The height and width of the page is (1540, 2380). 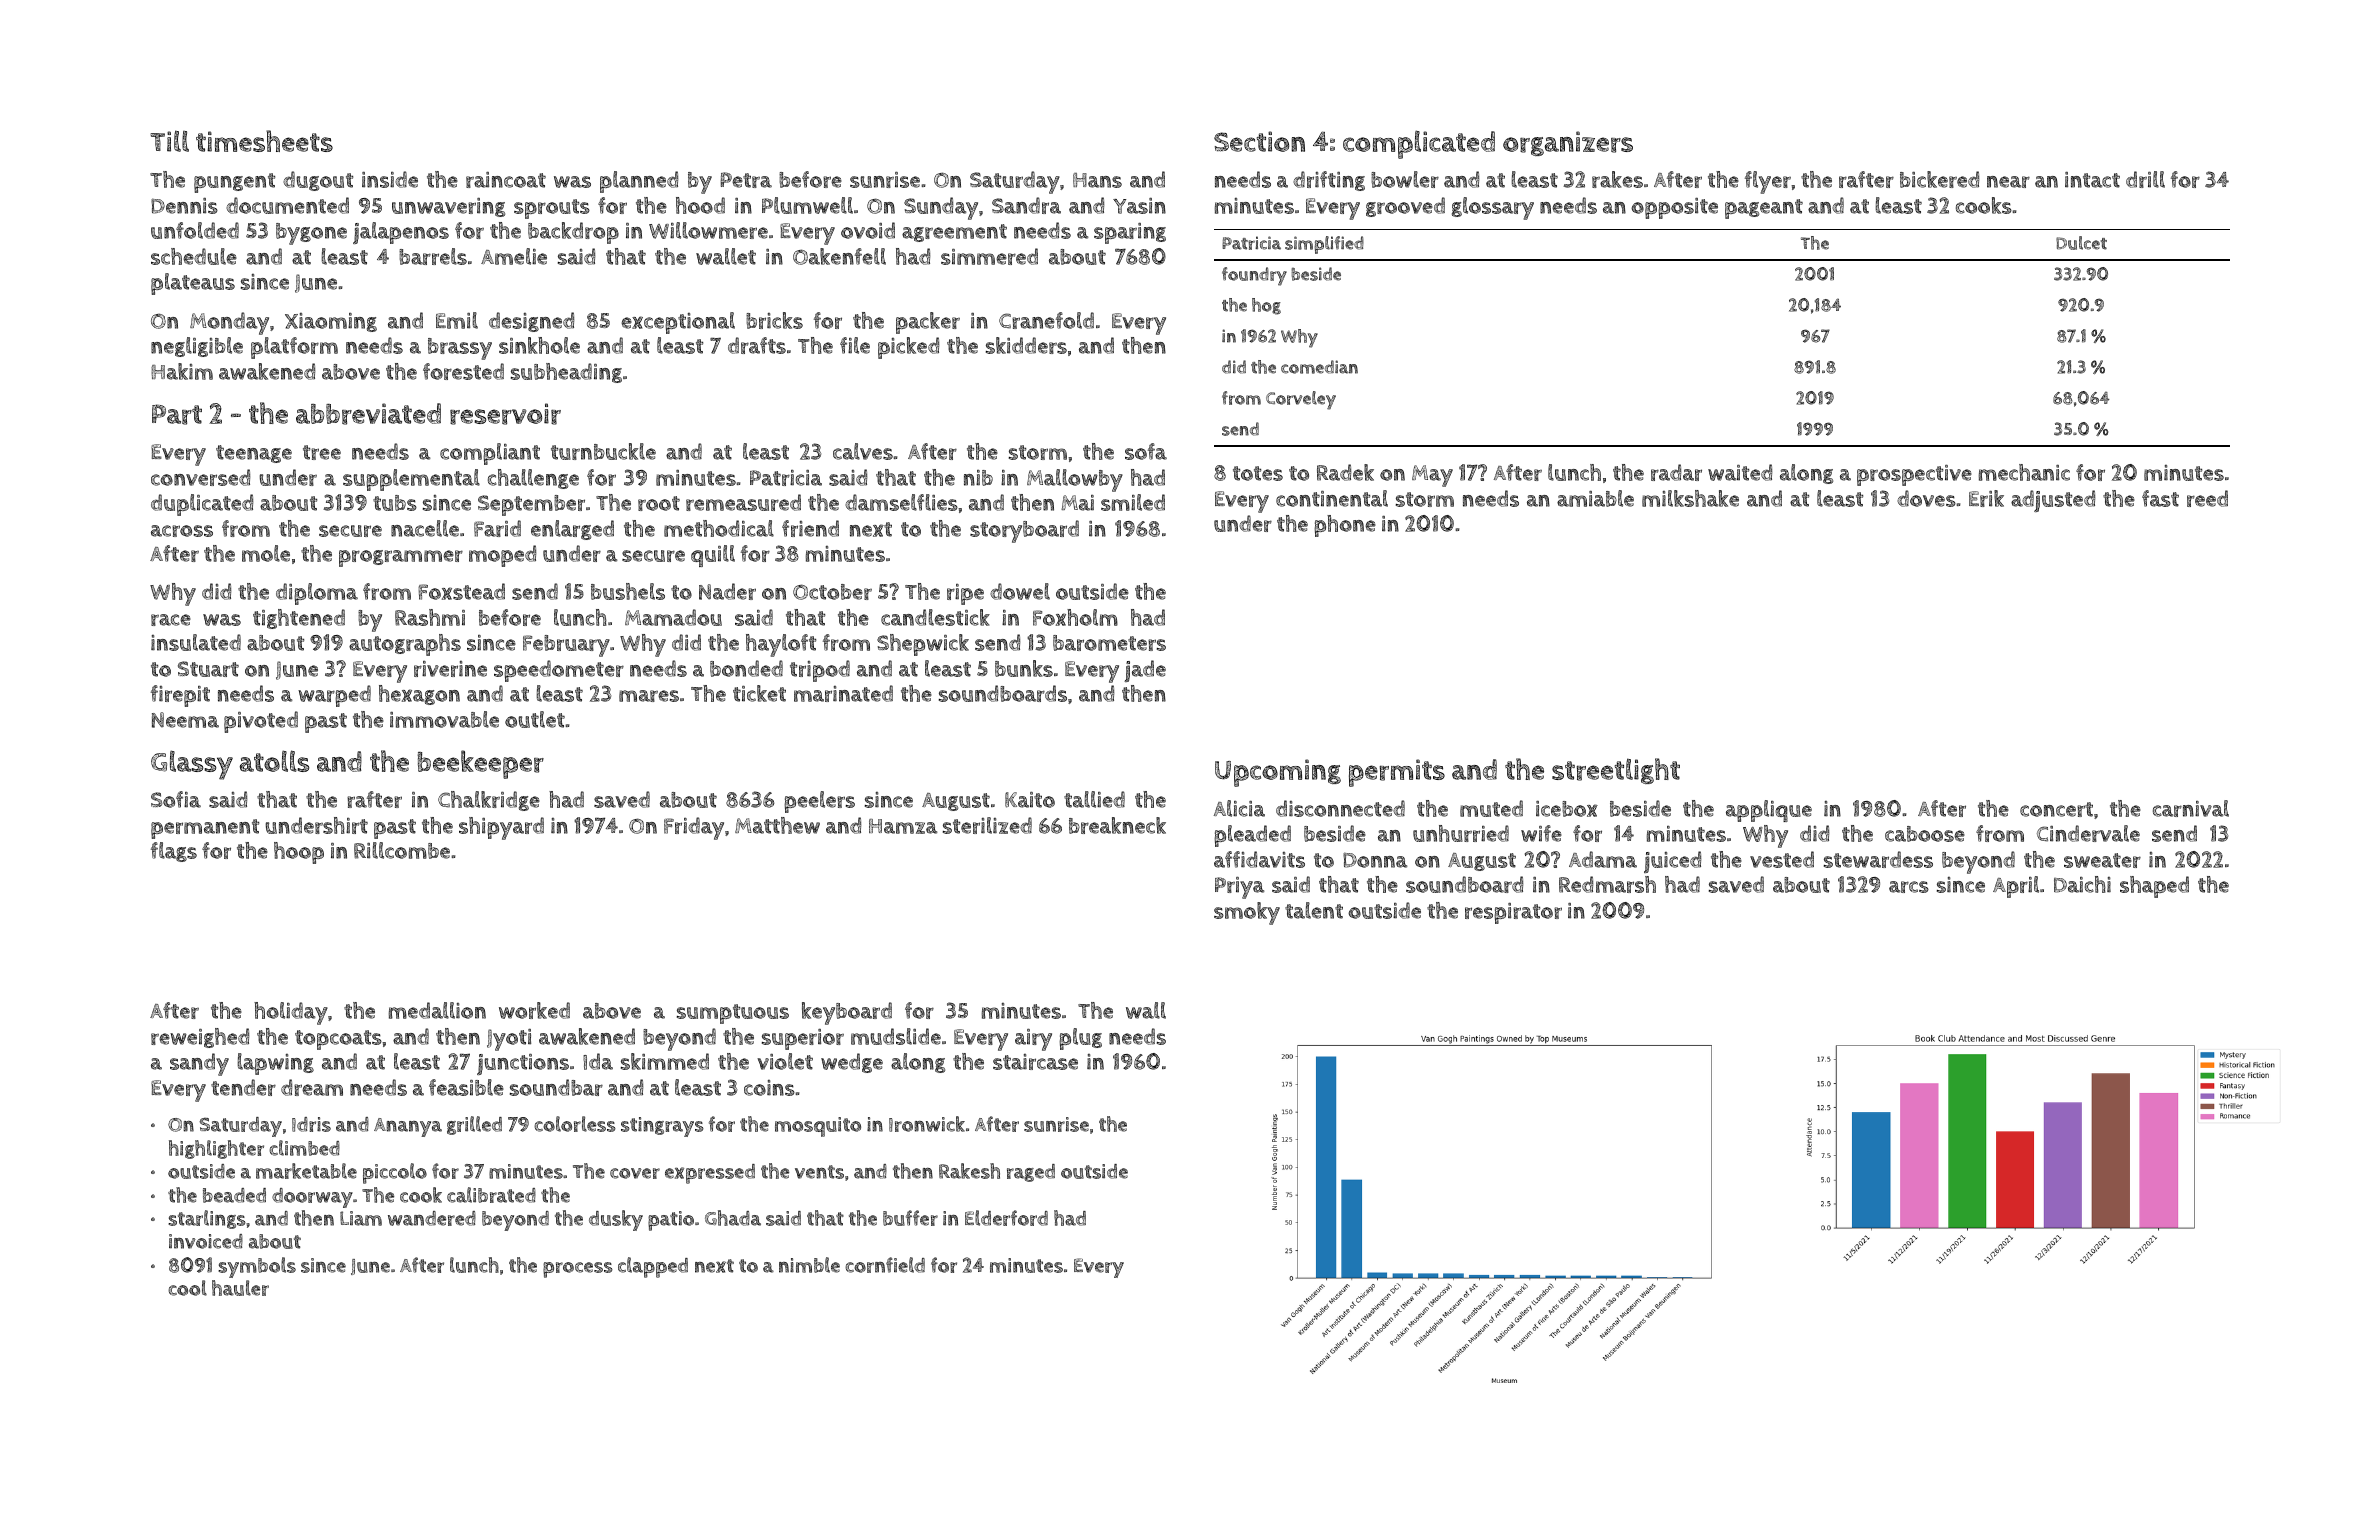 What do you see at coordinates (1006, 1218) in the page?
I see `Elderford` at bounding box center [1006, 1218].
